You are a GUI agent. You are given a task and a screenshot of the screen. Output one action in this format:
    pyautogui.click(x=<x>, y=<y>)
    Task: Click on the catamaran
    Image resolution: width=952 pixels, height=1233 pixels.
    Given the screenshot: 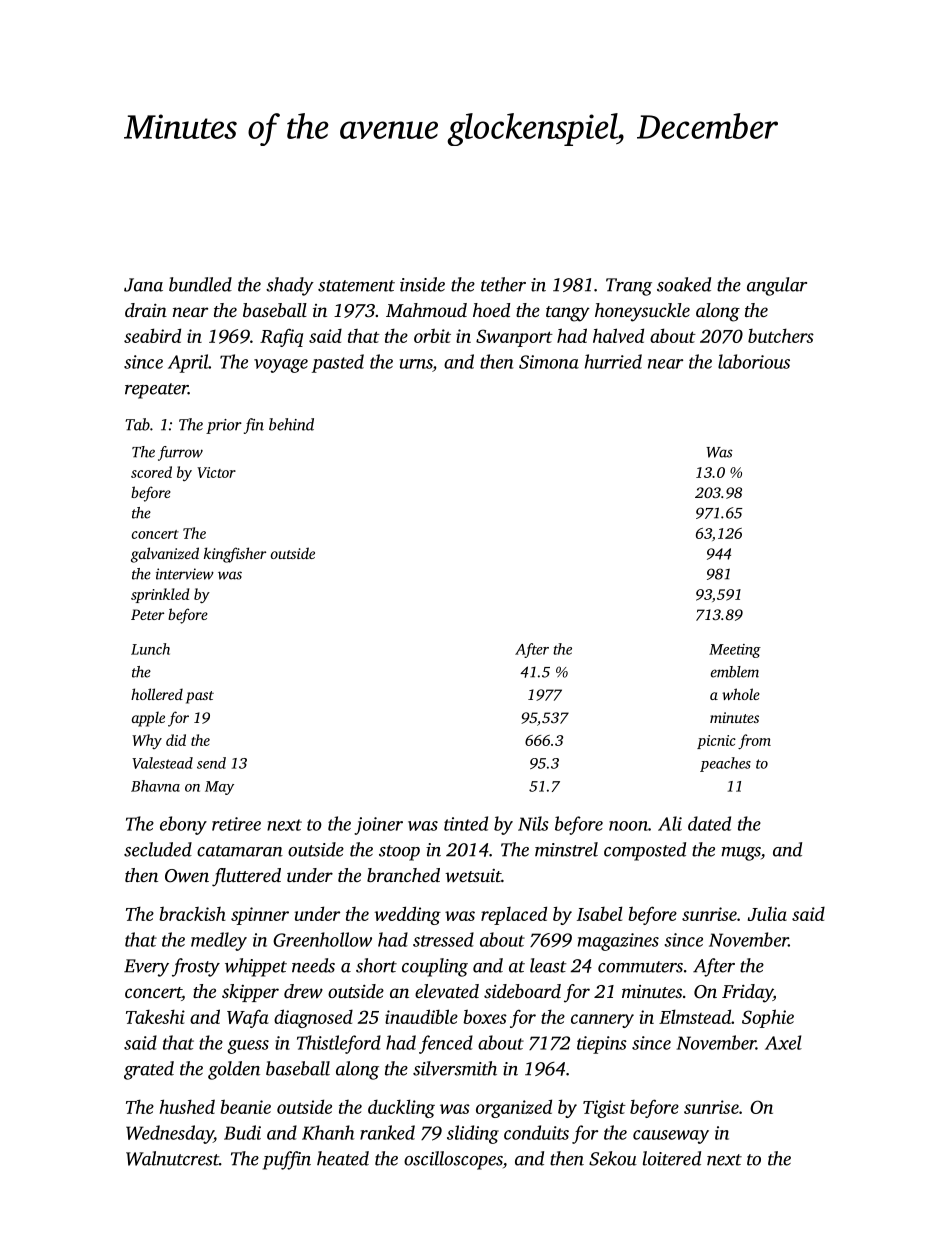 What is the action you would take?
    pyautogui.click(x=240, y=851)
